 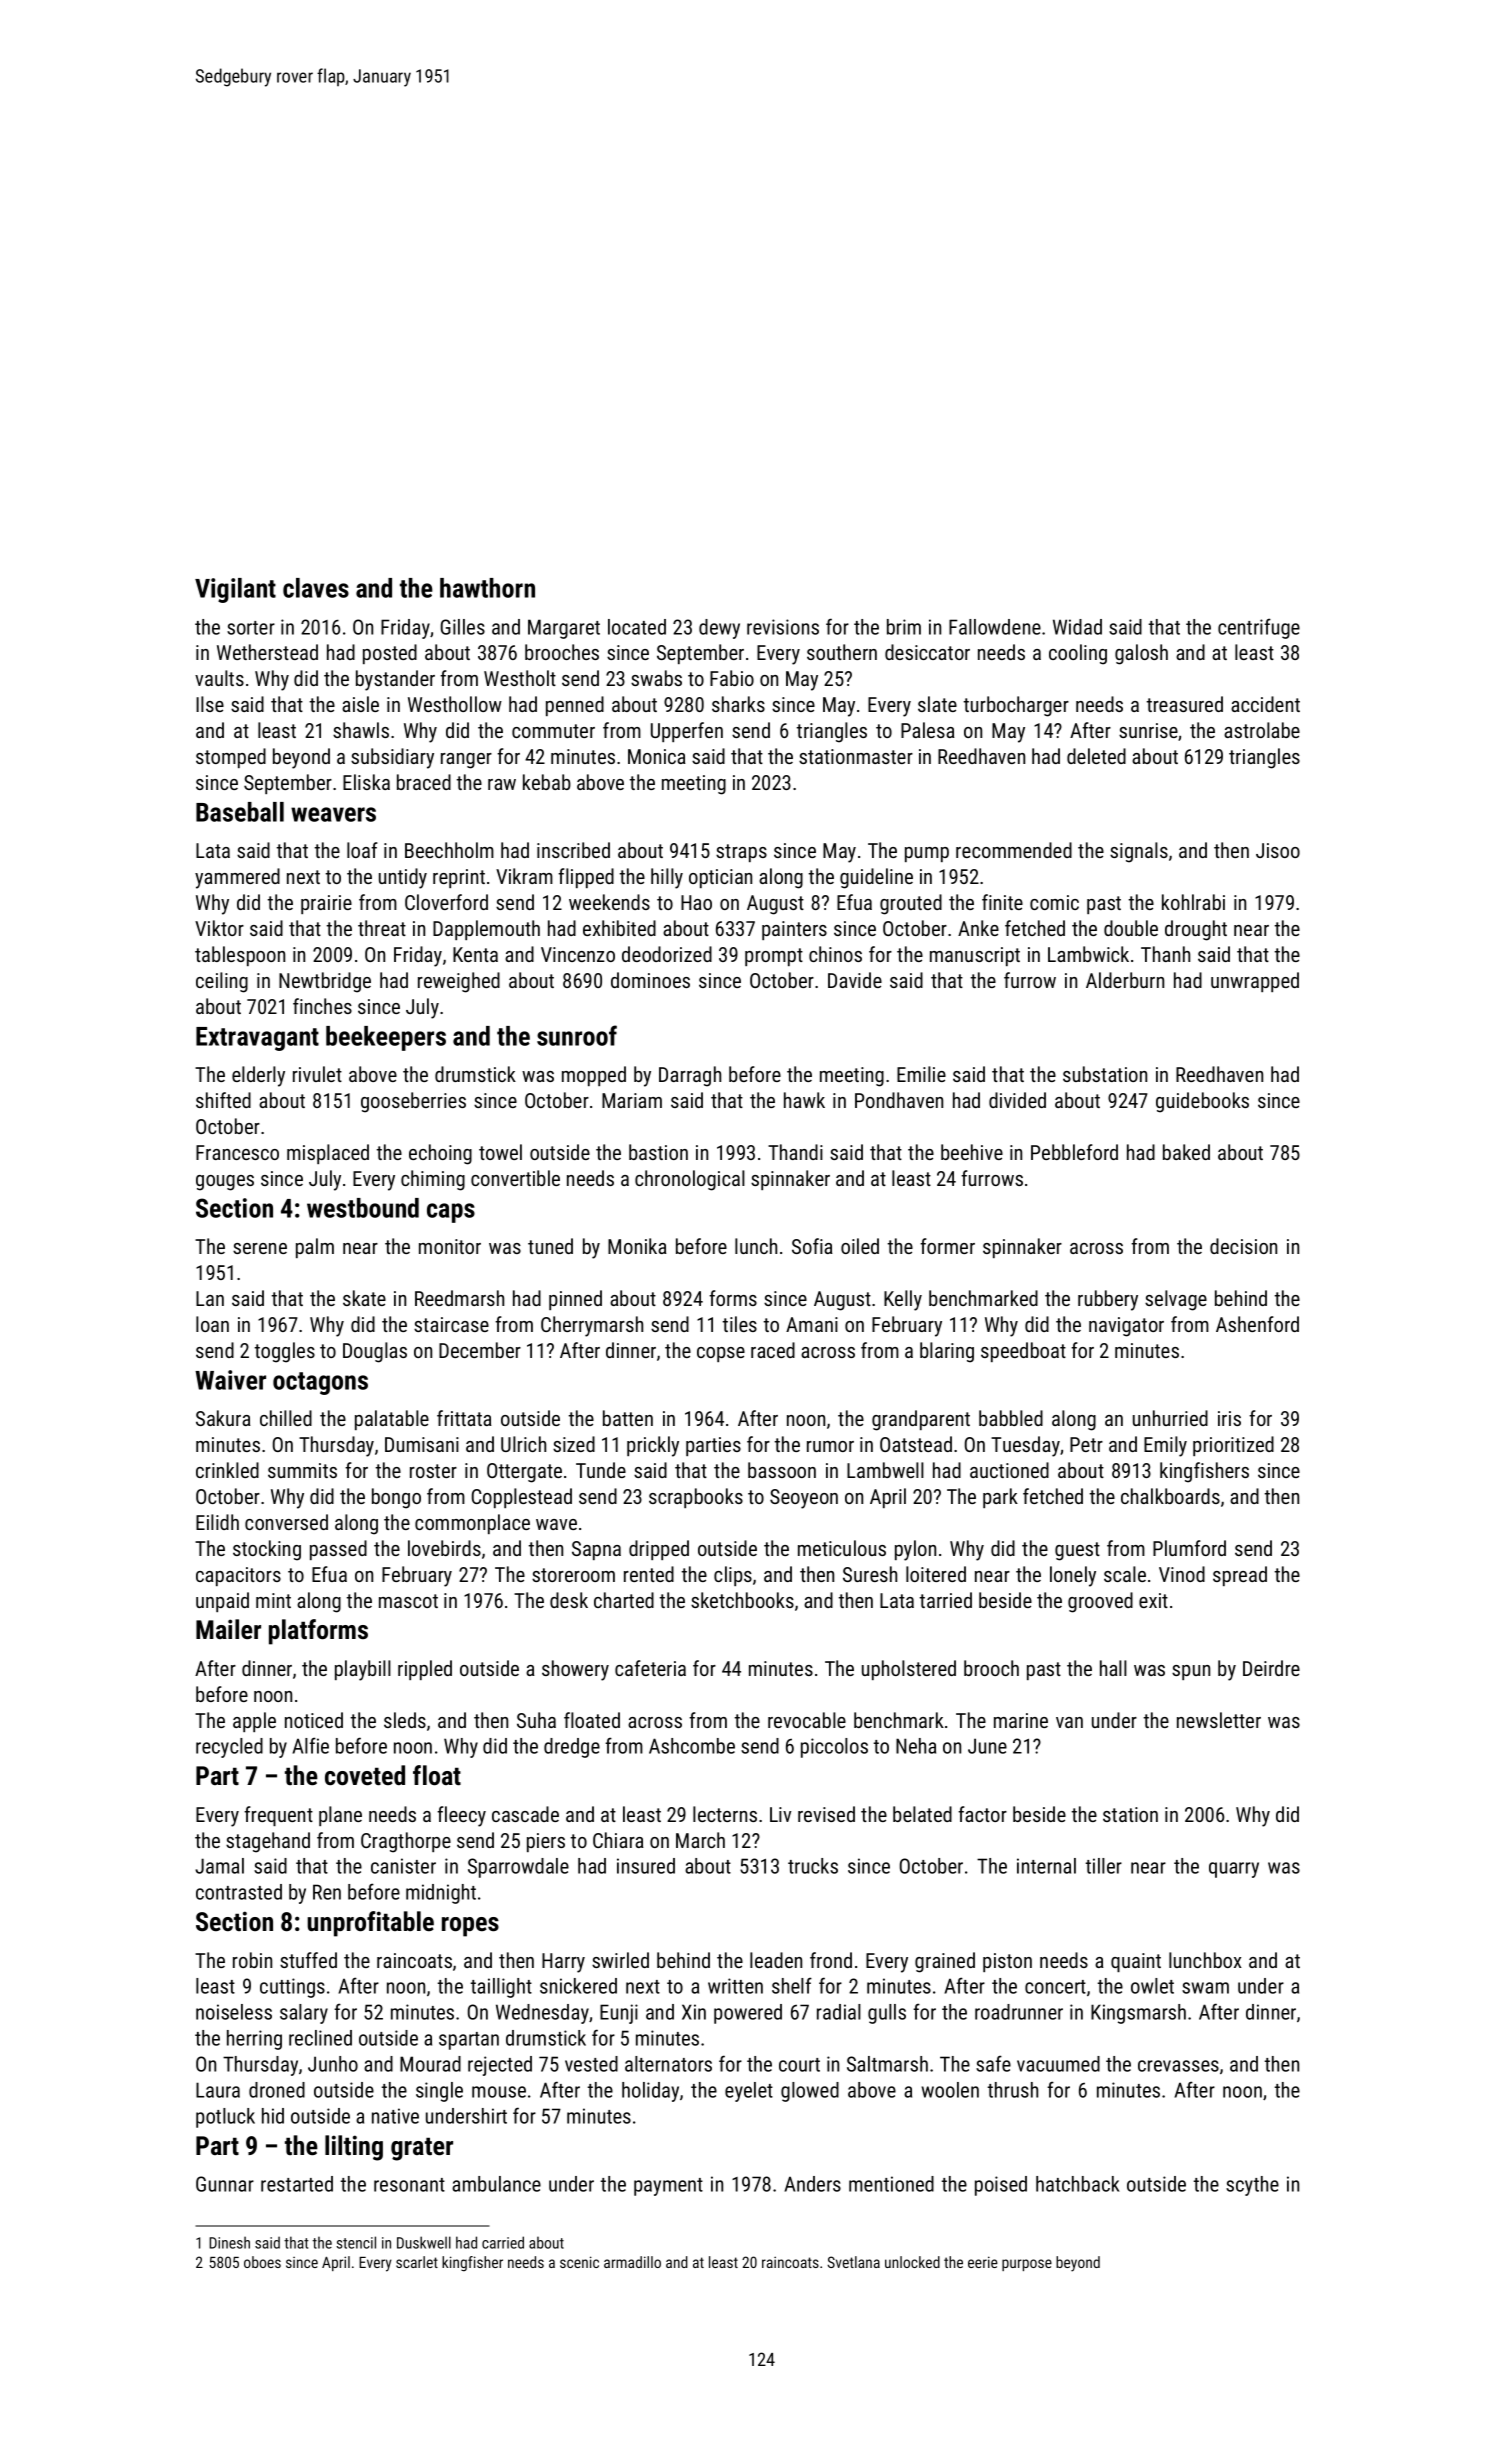 What do you see at coordinates (1271, 1668) in the screenshot?
I see `Deirdre` at bounding box center [1271, 1668].
